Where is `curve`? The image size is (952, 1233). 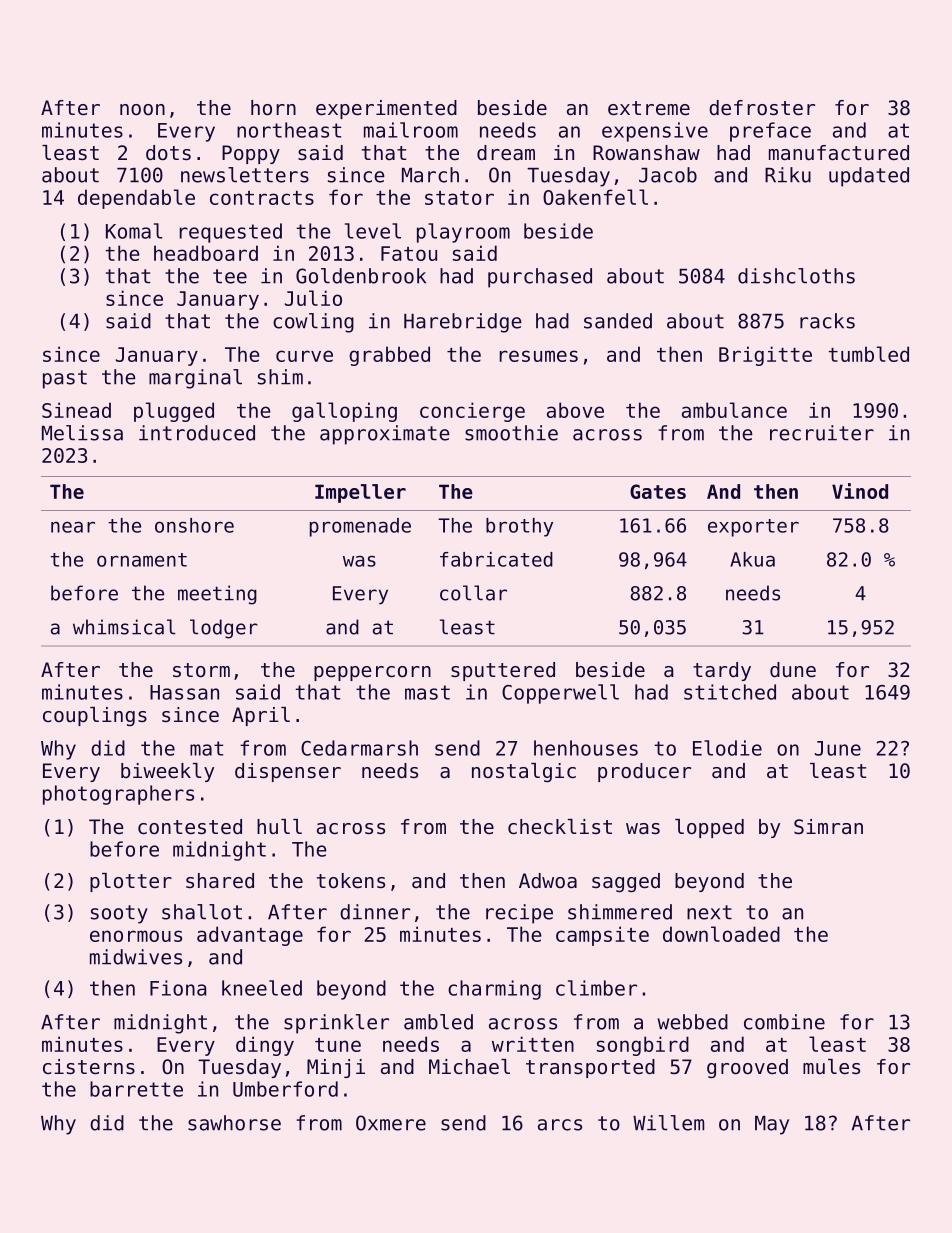
curve is located at coordinates (304, 356).
